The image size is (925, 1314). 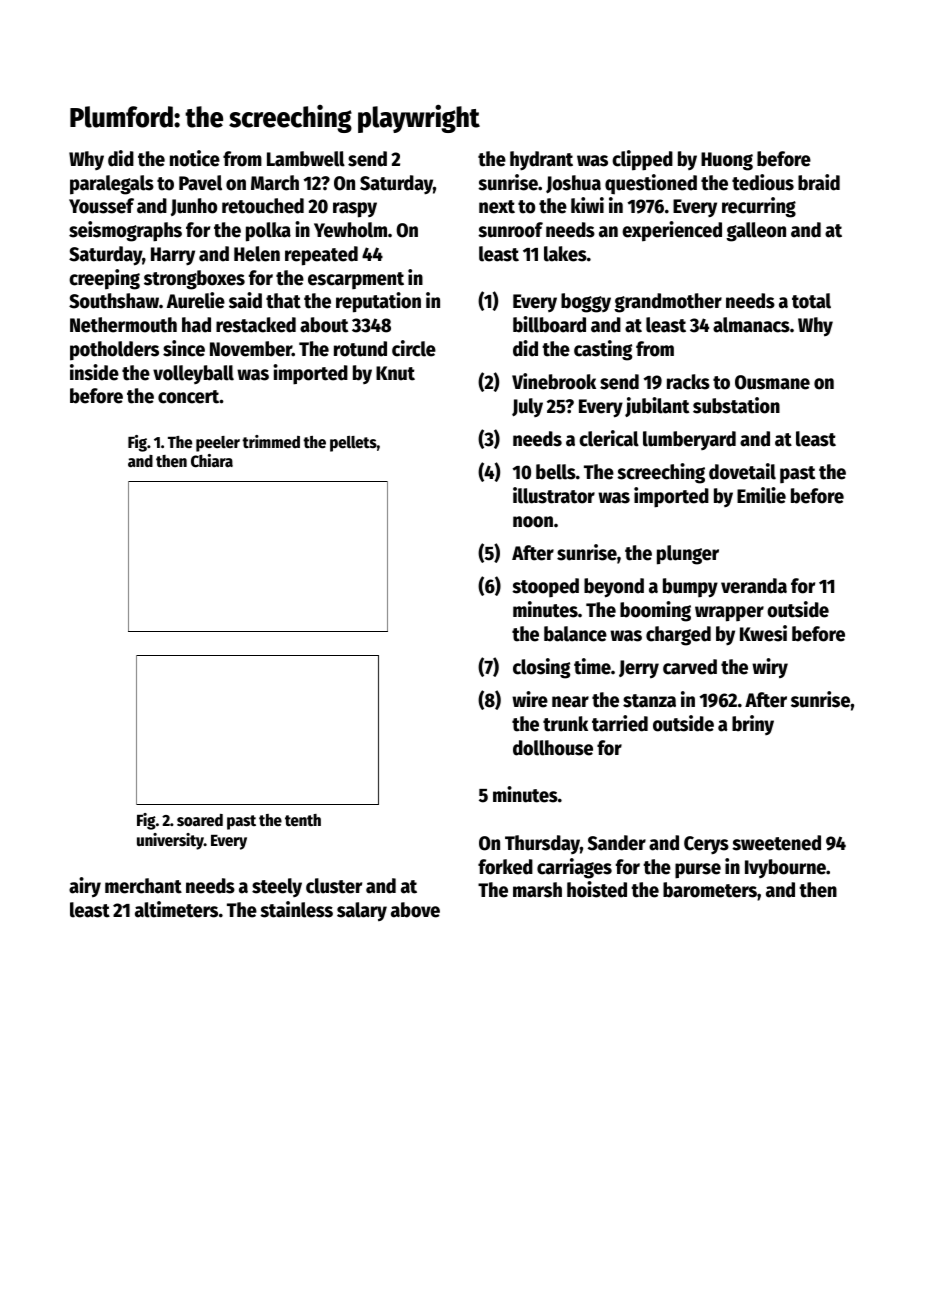 What do you see at coordinates (303, 820) in the screenshot?
I see `tenth` at bounding box center [303, 820].
